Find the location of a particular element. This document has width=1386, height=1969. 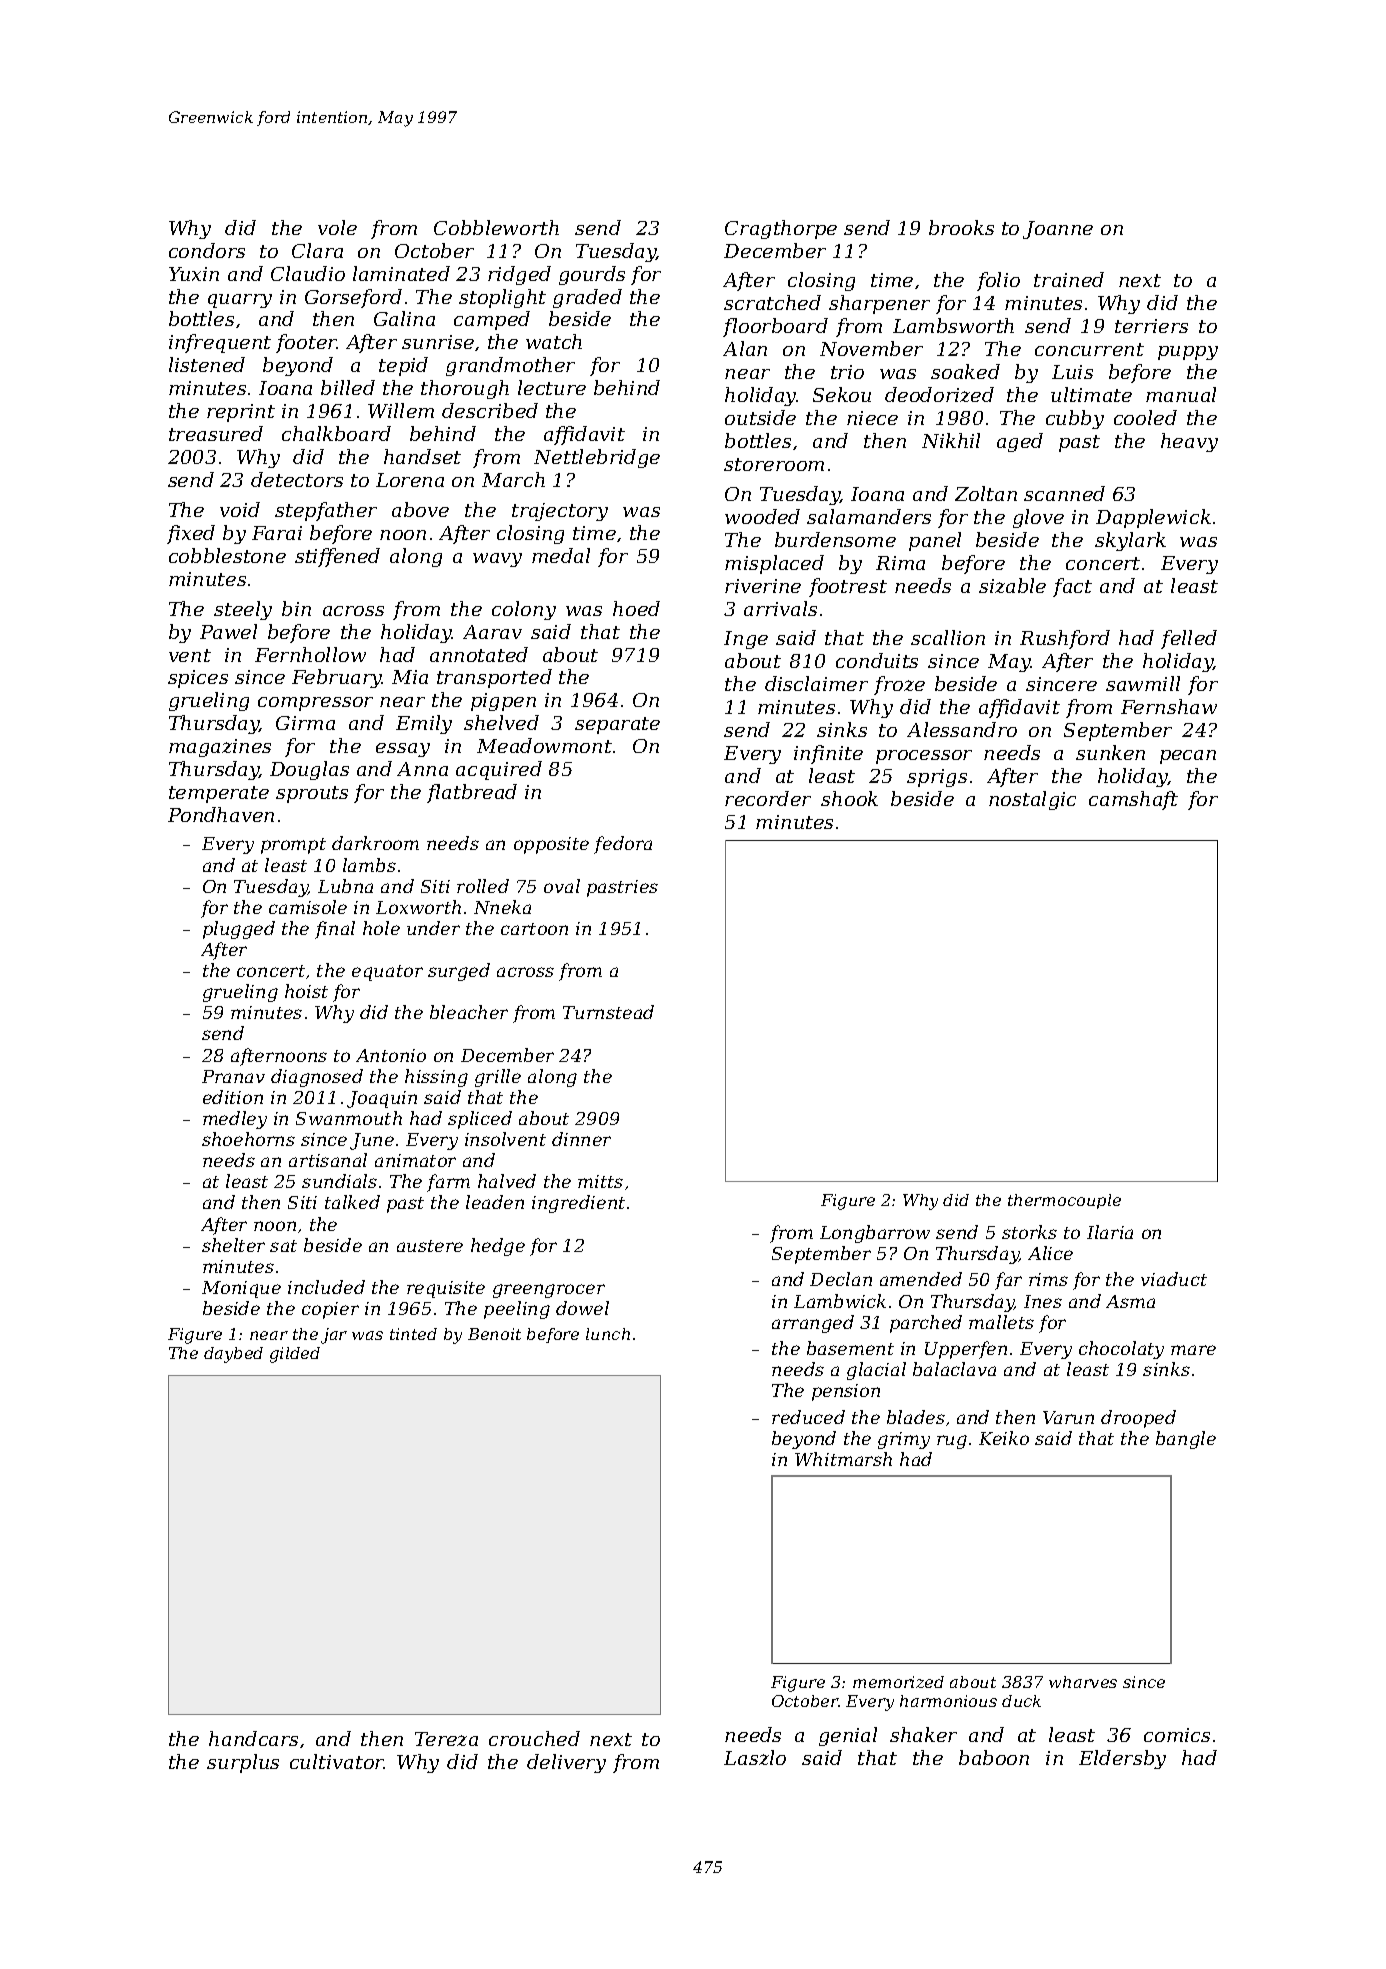

thermocouple is located at coordinates (1064, 1201).
